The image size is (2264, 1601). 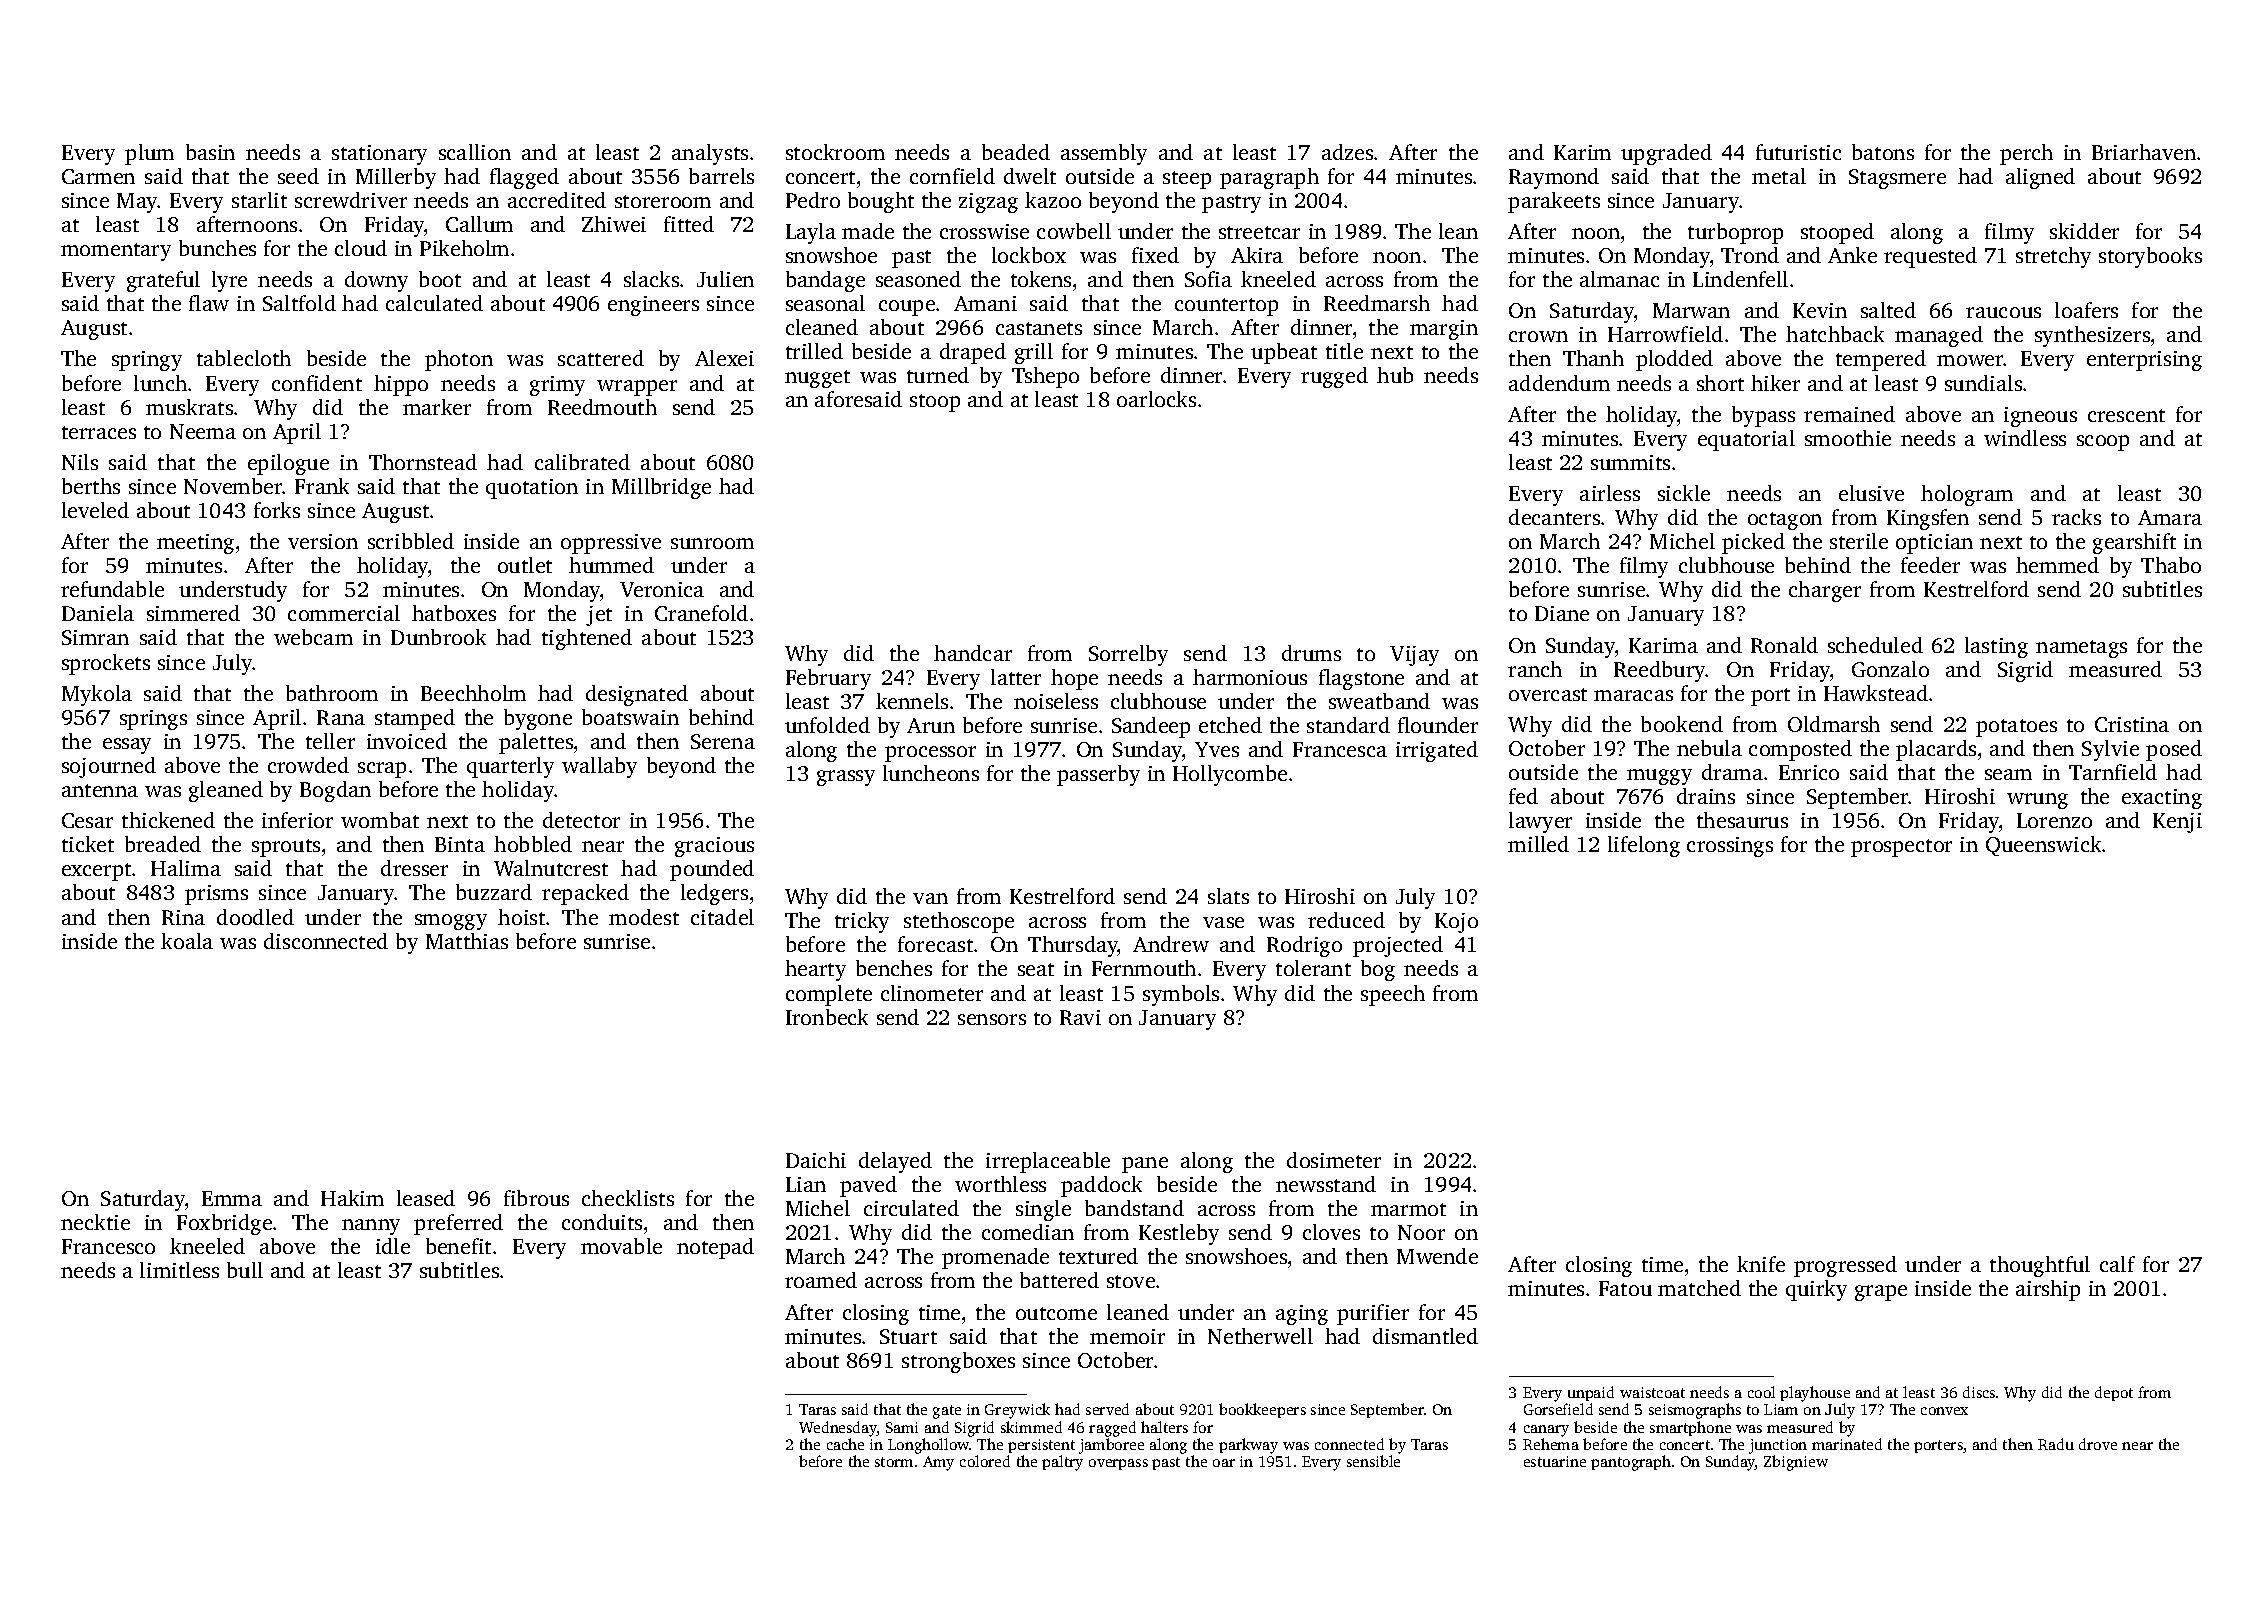 I want to click on modest, so click(x=644, y=917).
